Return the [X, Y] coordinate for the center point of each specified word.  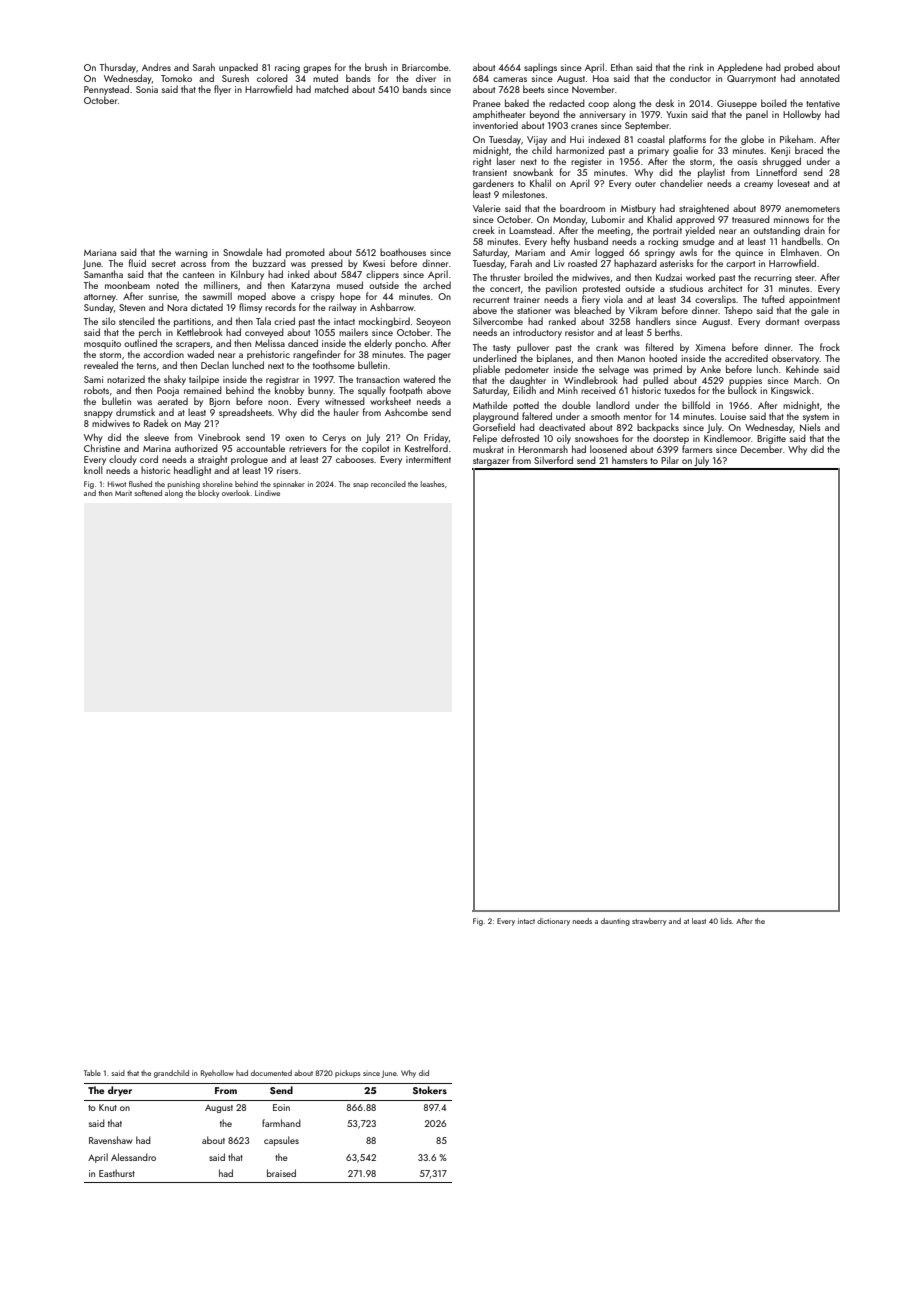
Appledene [740, 68]
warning [191, 253]
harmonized [580, 150]
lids [726, 921]
